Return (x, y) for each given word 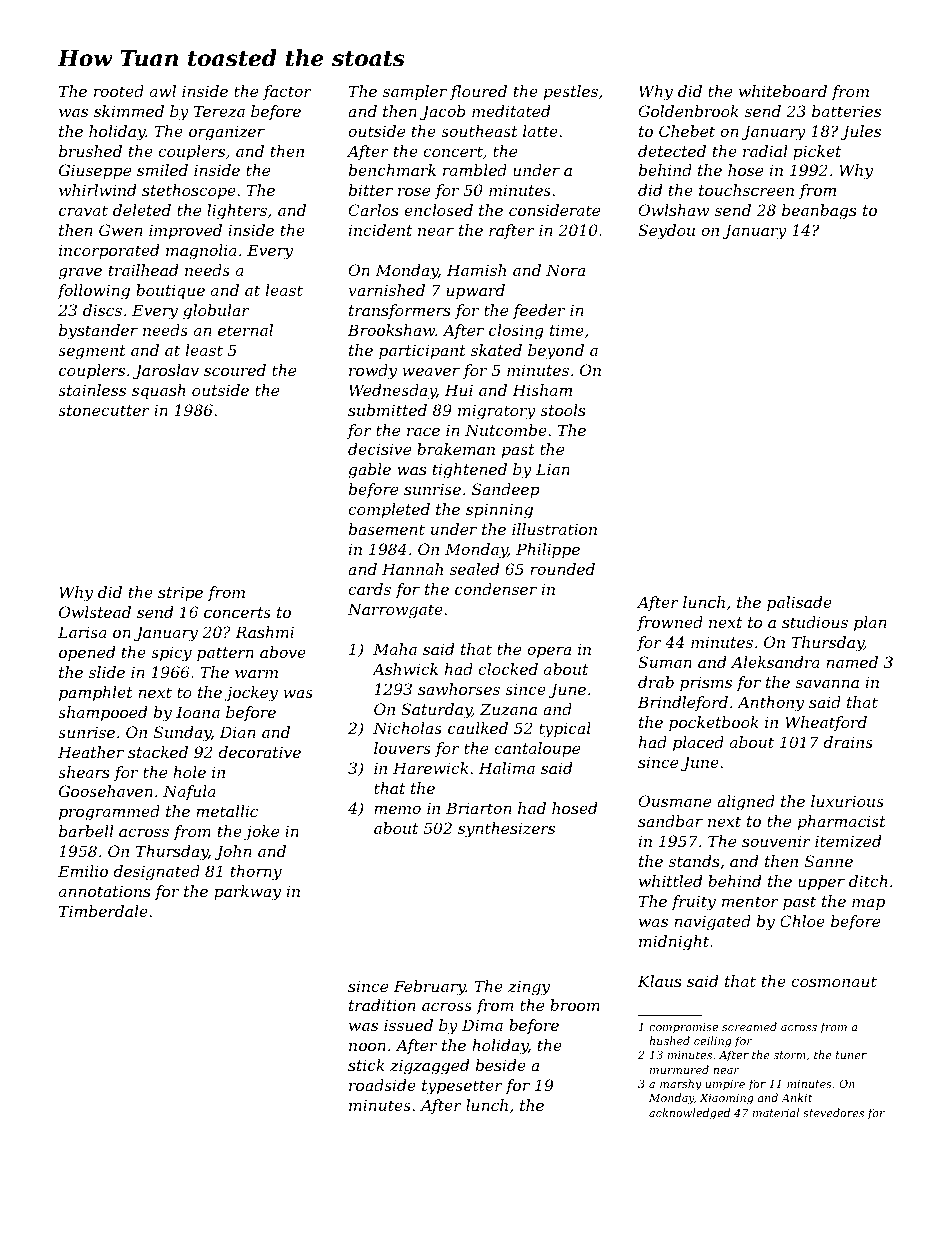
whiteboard (783, 91)
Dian (237, 732)
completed (389, 510)
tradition (382, 1005)
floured (478, 92)
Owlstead (95, 612)
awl (163, 91)
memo (397, 809)
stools (563, 410)
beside (501, 1065)
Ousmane (675, 801)
